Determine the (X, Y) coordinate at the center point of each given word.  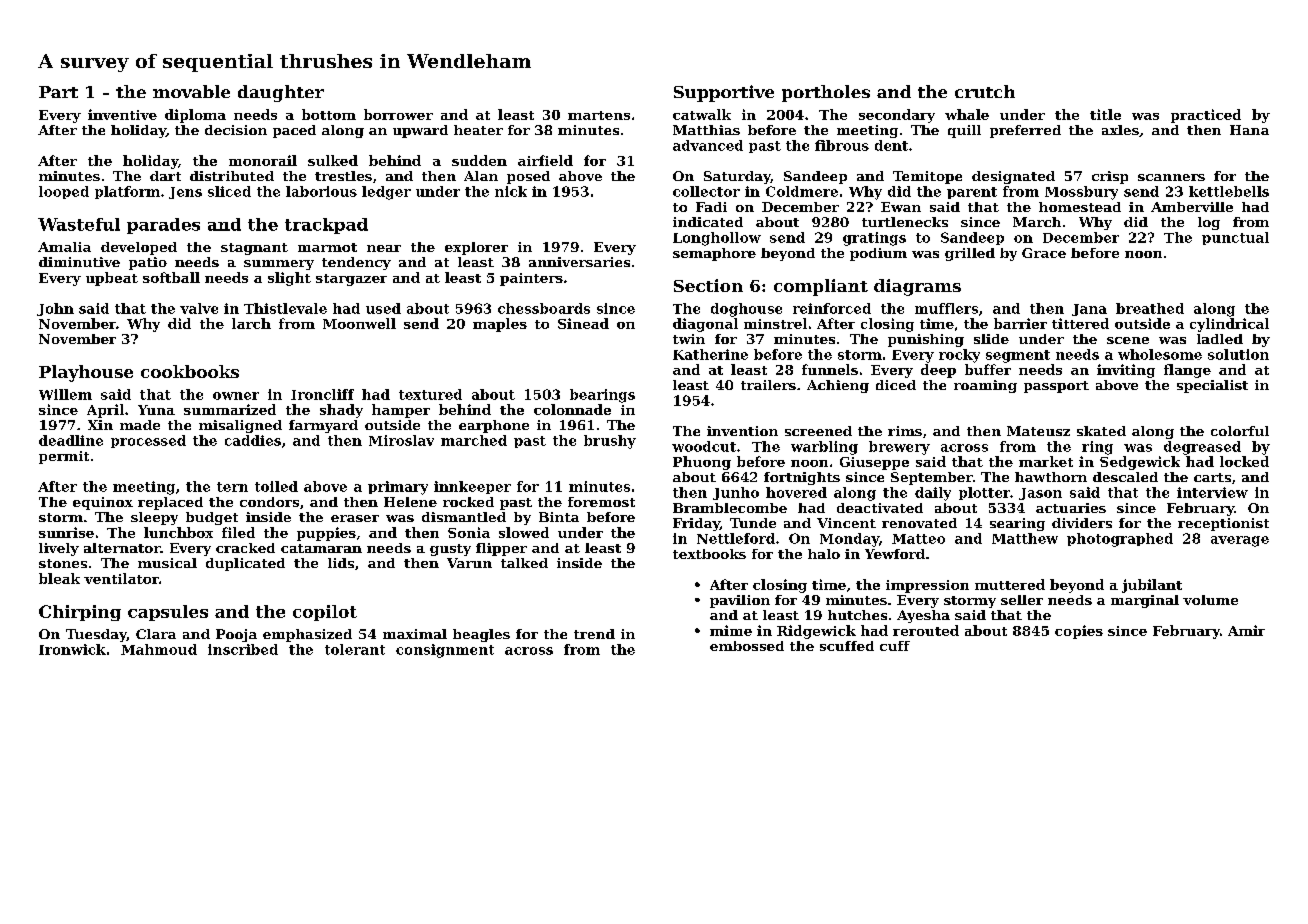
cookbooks (190, 371)
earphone (494, 426)
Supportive (724, 93)
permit (64, 457)
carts (1212, 477)
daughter (281, 93)
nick (511, 191)
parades (163, 226)
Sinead (583, 323)
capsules (168, 613)
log (1209, 223)
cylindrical (1229, 325)
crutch (985, 91)
